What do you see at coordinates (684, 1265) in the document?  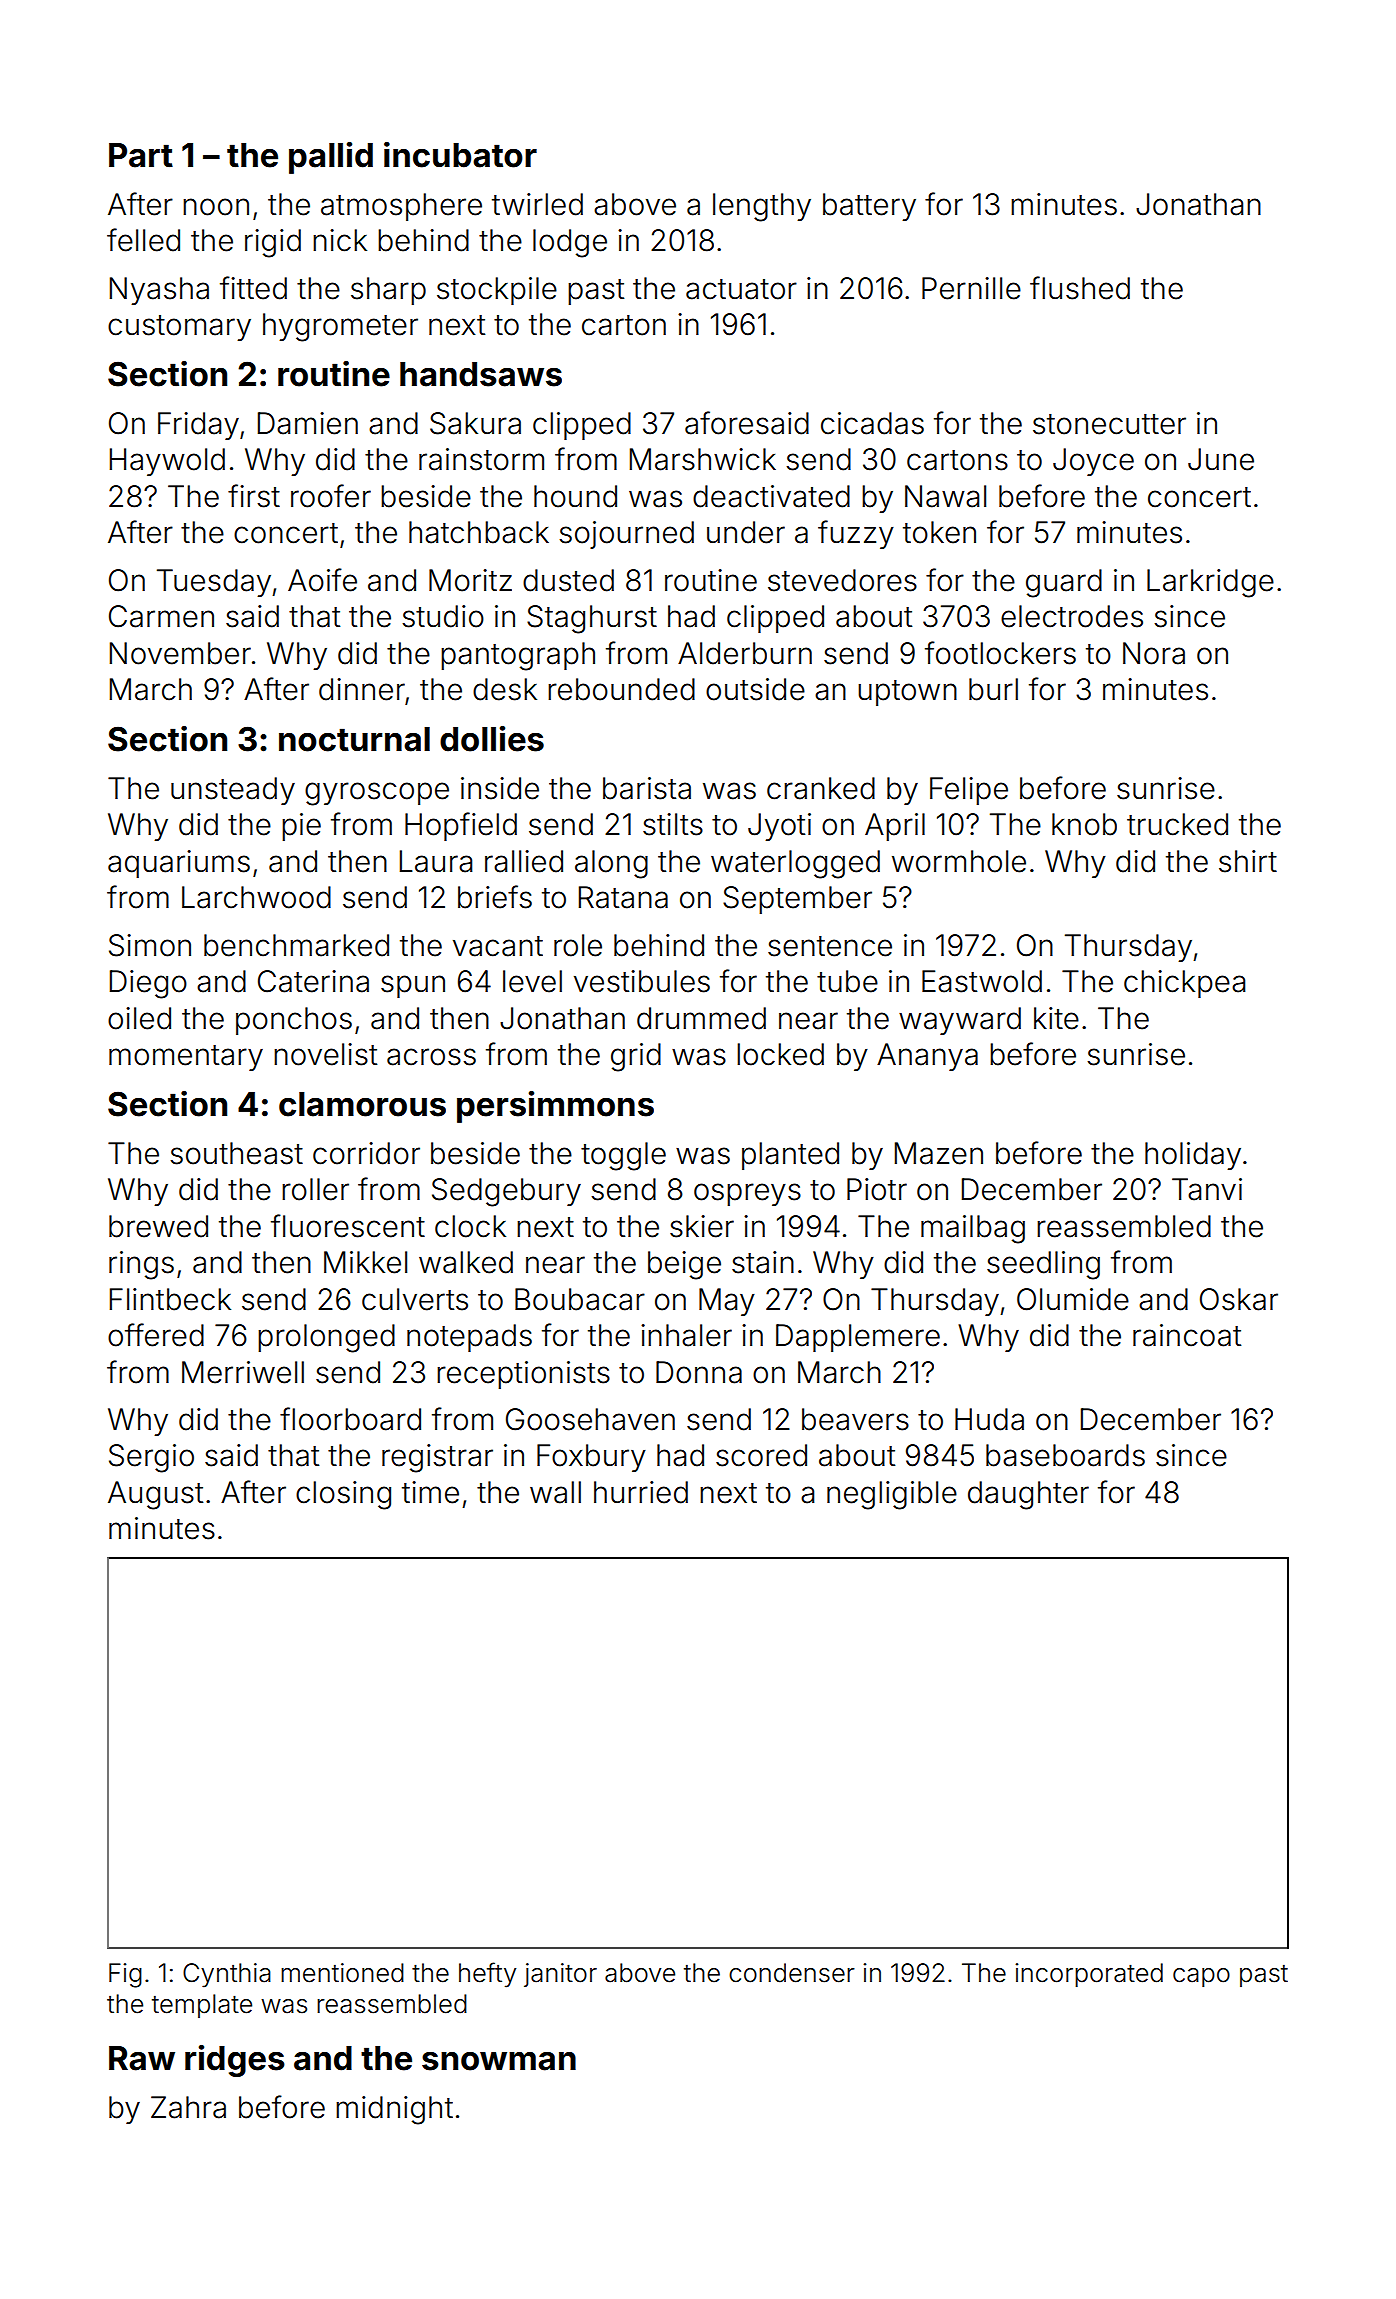 I see `beige` at bounding box center [684, 1265].
